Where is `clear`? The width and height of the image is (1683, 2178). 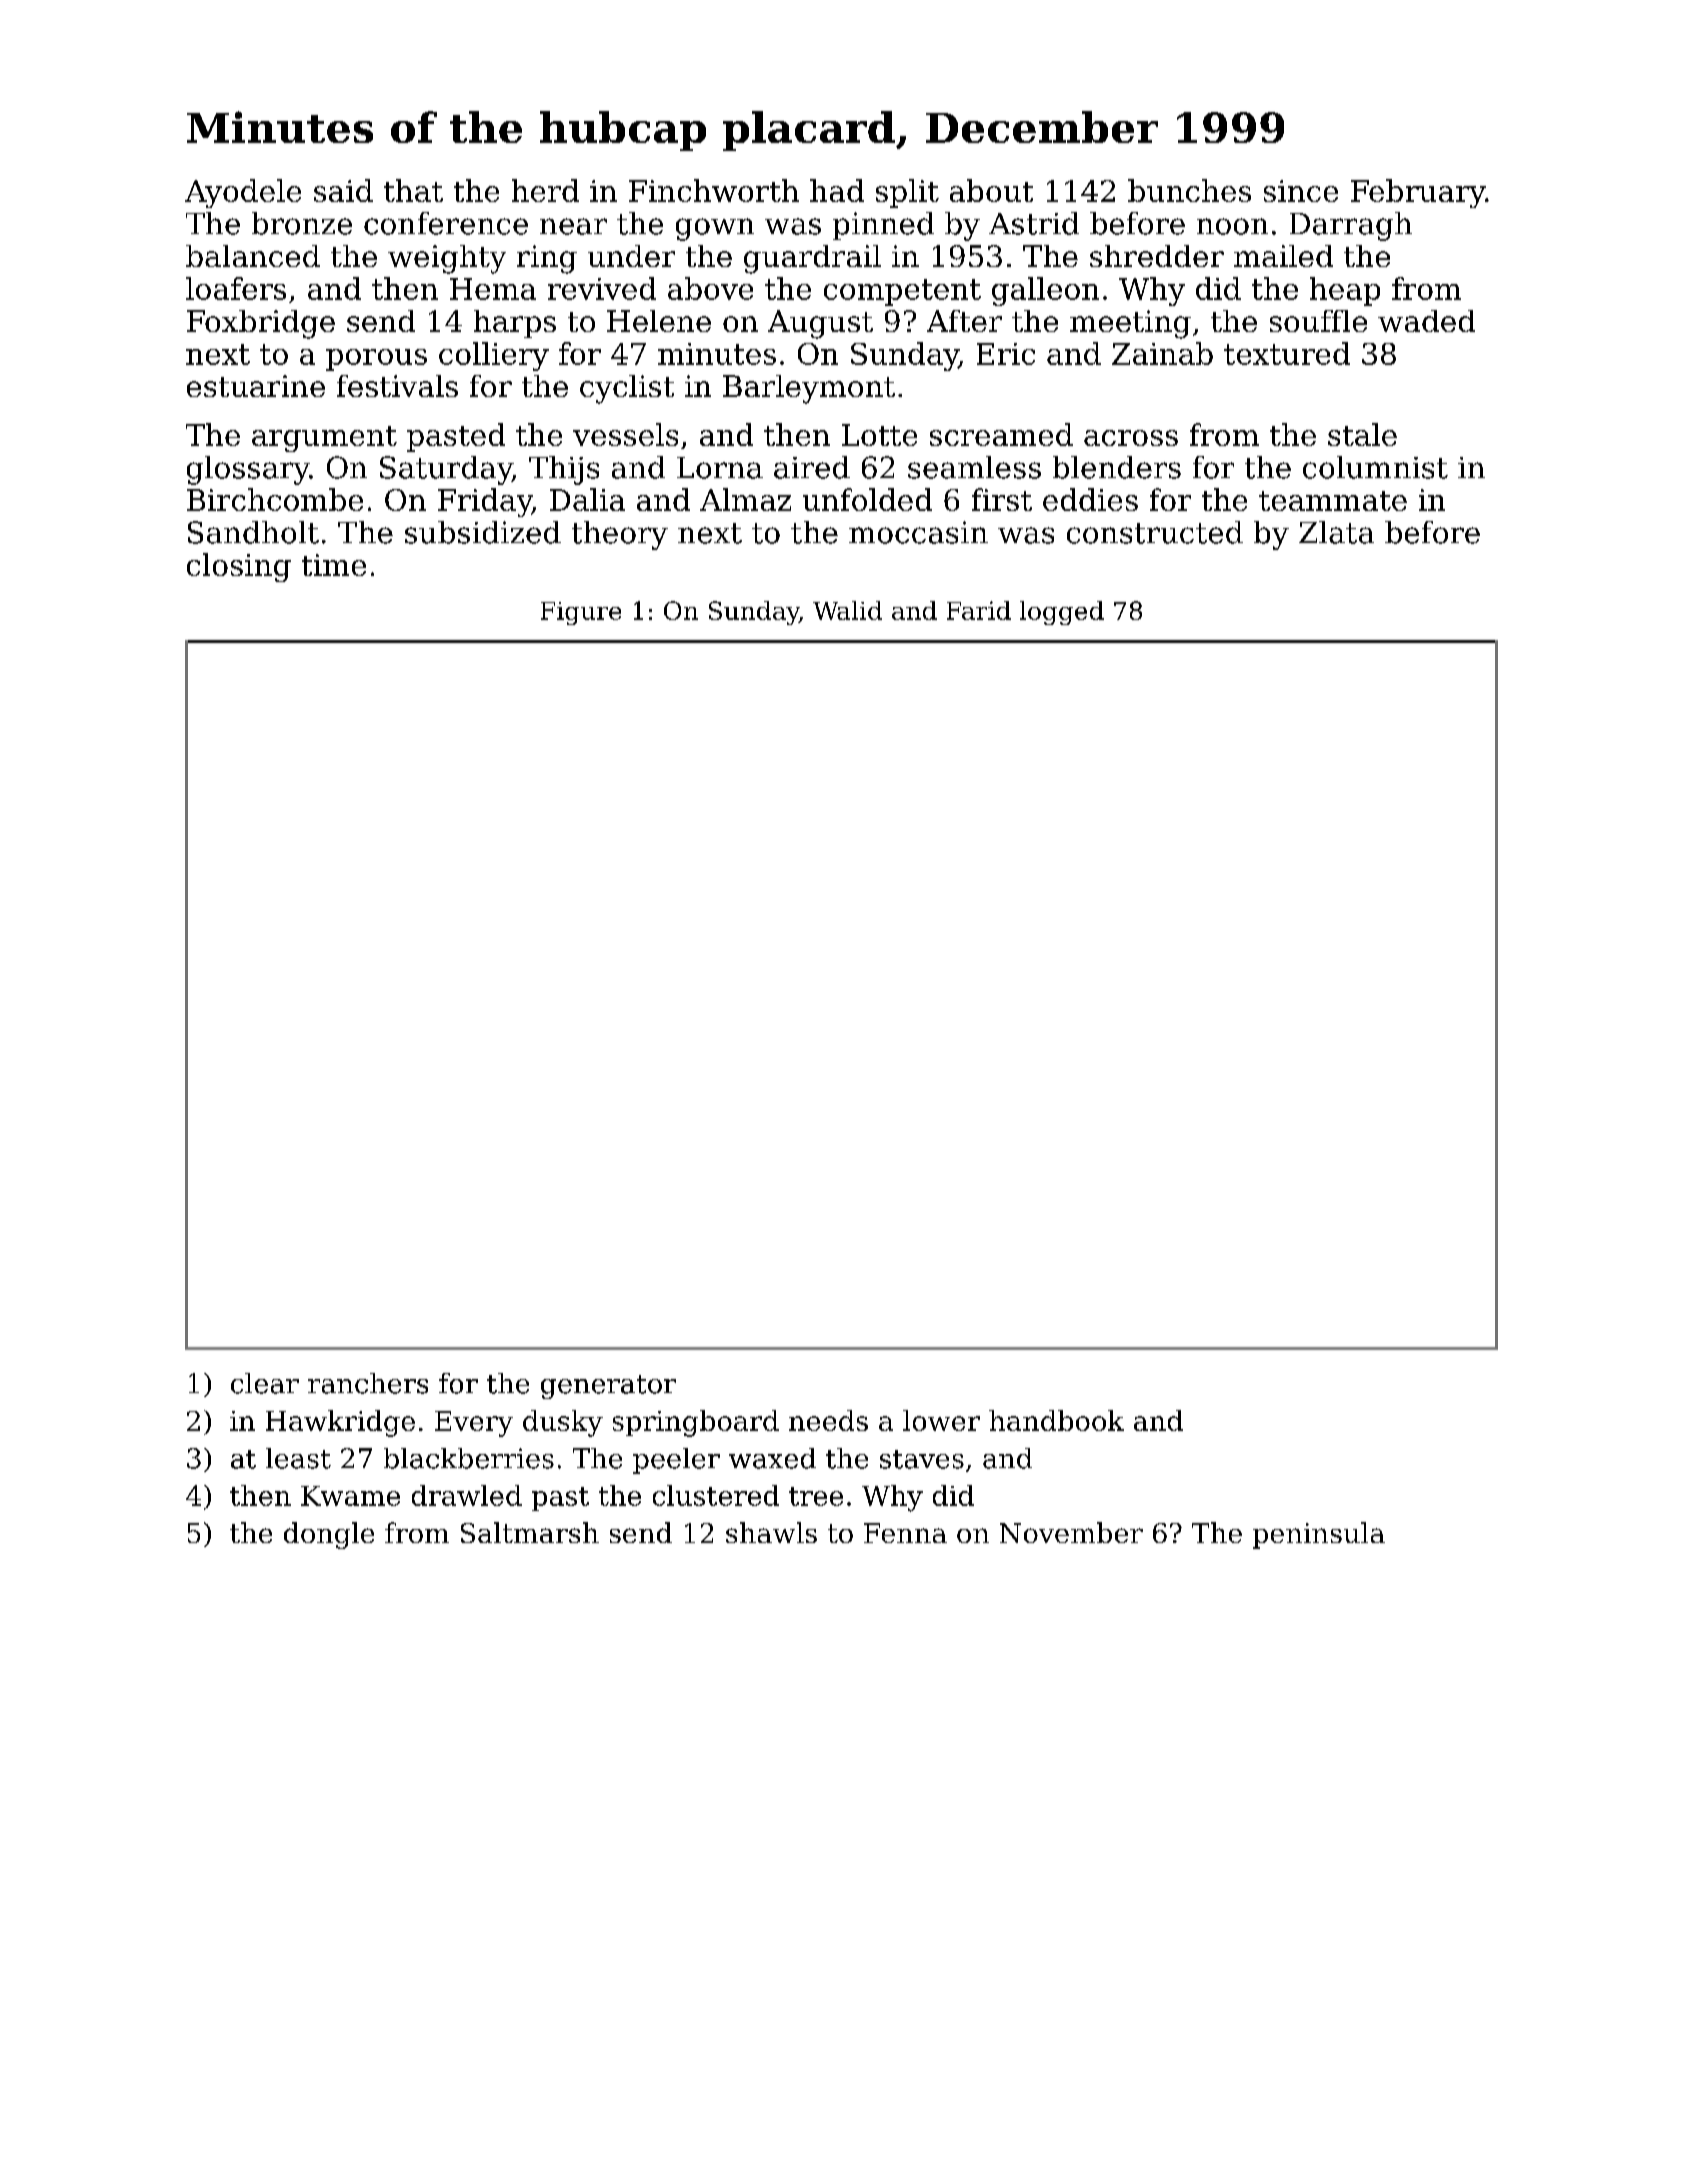
clear is located at coordinates (265, 1383).
